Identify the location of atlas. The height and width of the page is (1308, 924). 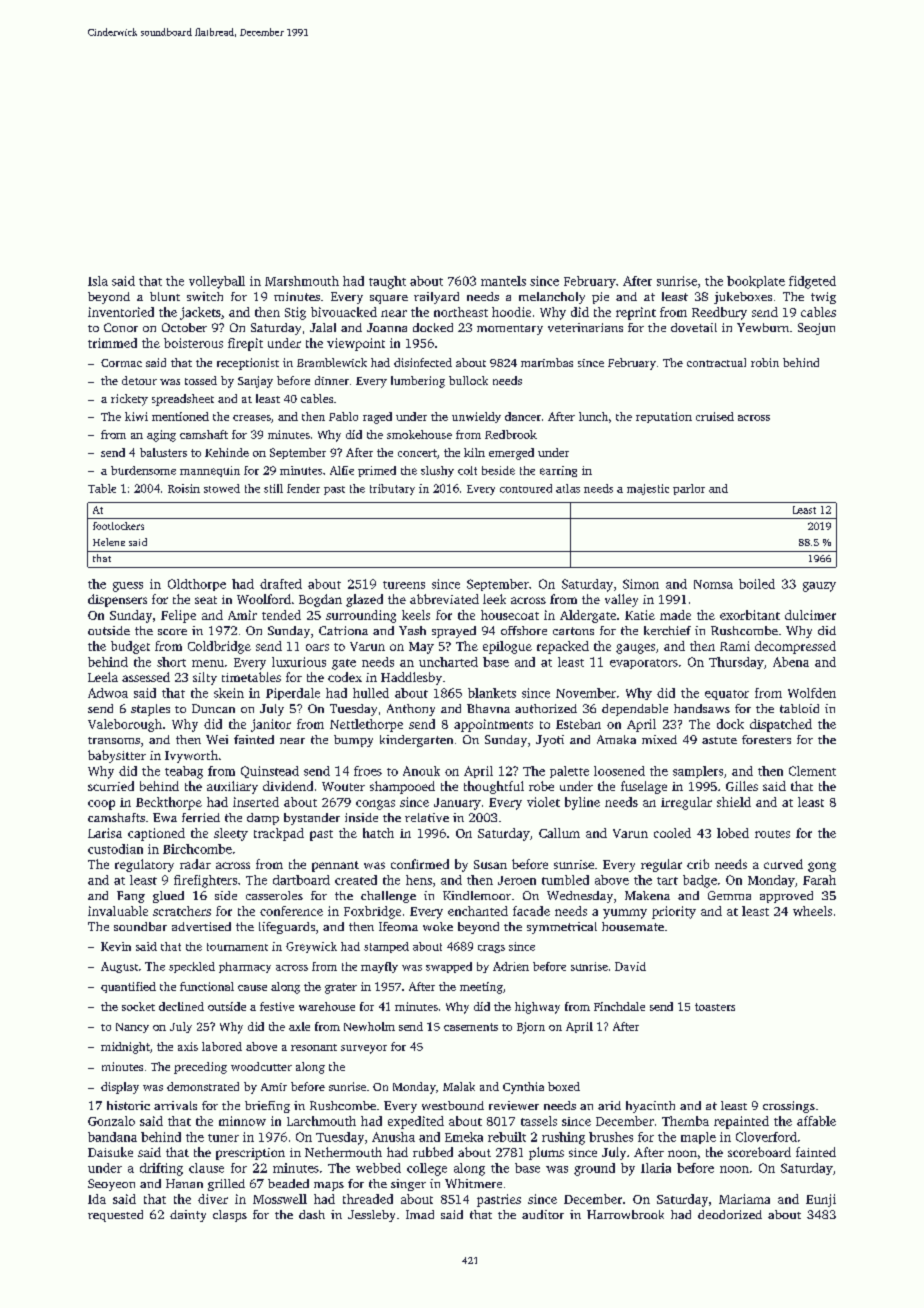
(568, 488).
